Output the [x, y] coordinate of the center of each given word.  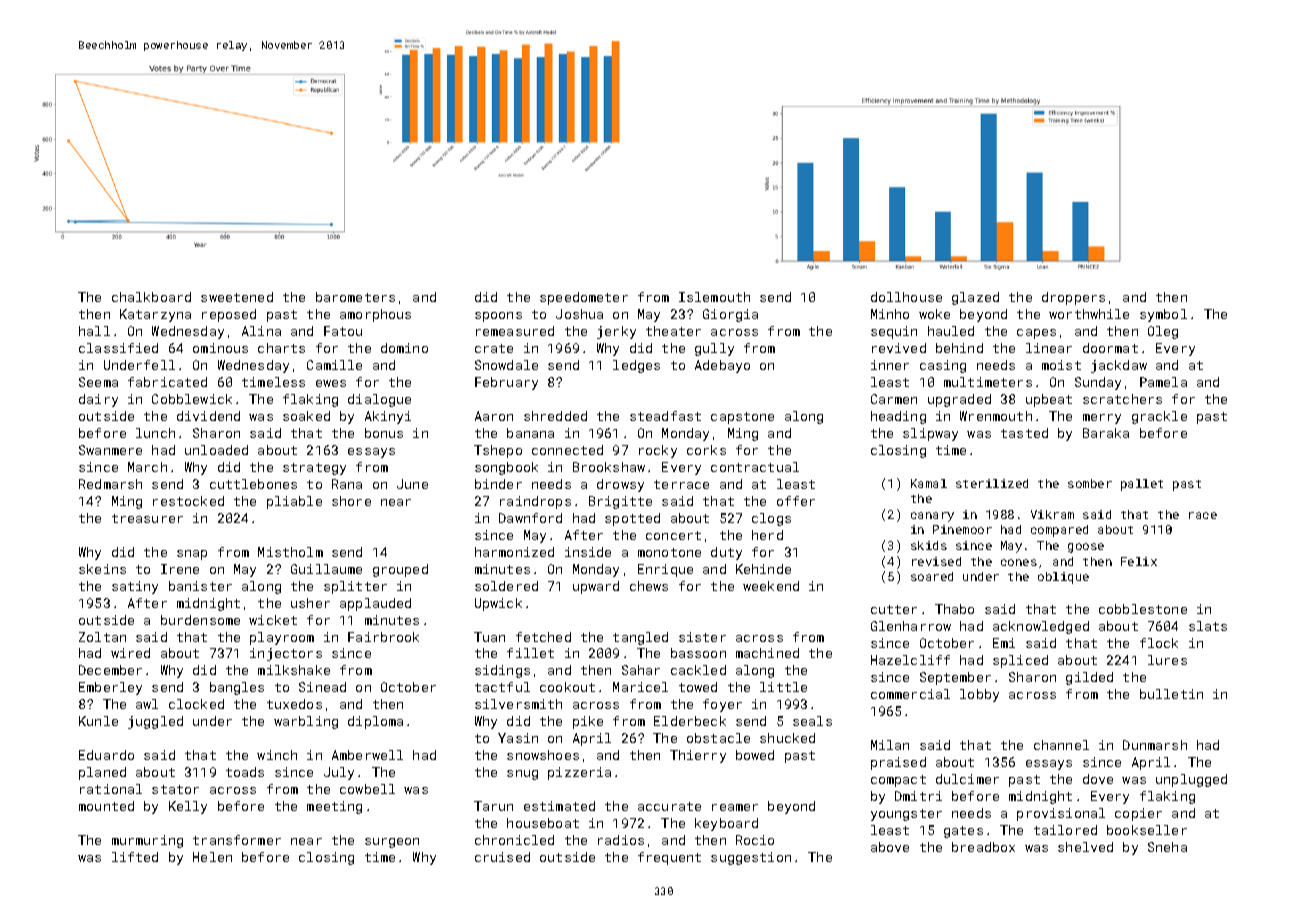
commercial [910, 694]
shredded [555, 416]
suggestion [751, 858]
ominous [220, 348]
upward [596, 587]
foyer [722, 705]
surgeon [392, 843]
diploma [375, 722]
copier [1138, 814]
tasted [1024, 433]
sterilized [992, 483]
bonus [384, 433]
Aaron [494, 416]
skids [929, 545]
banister [200, 586]
